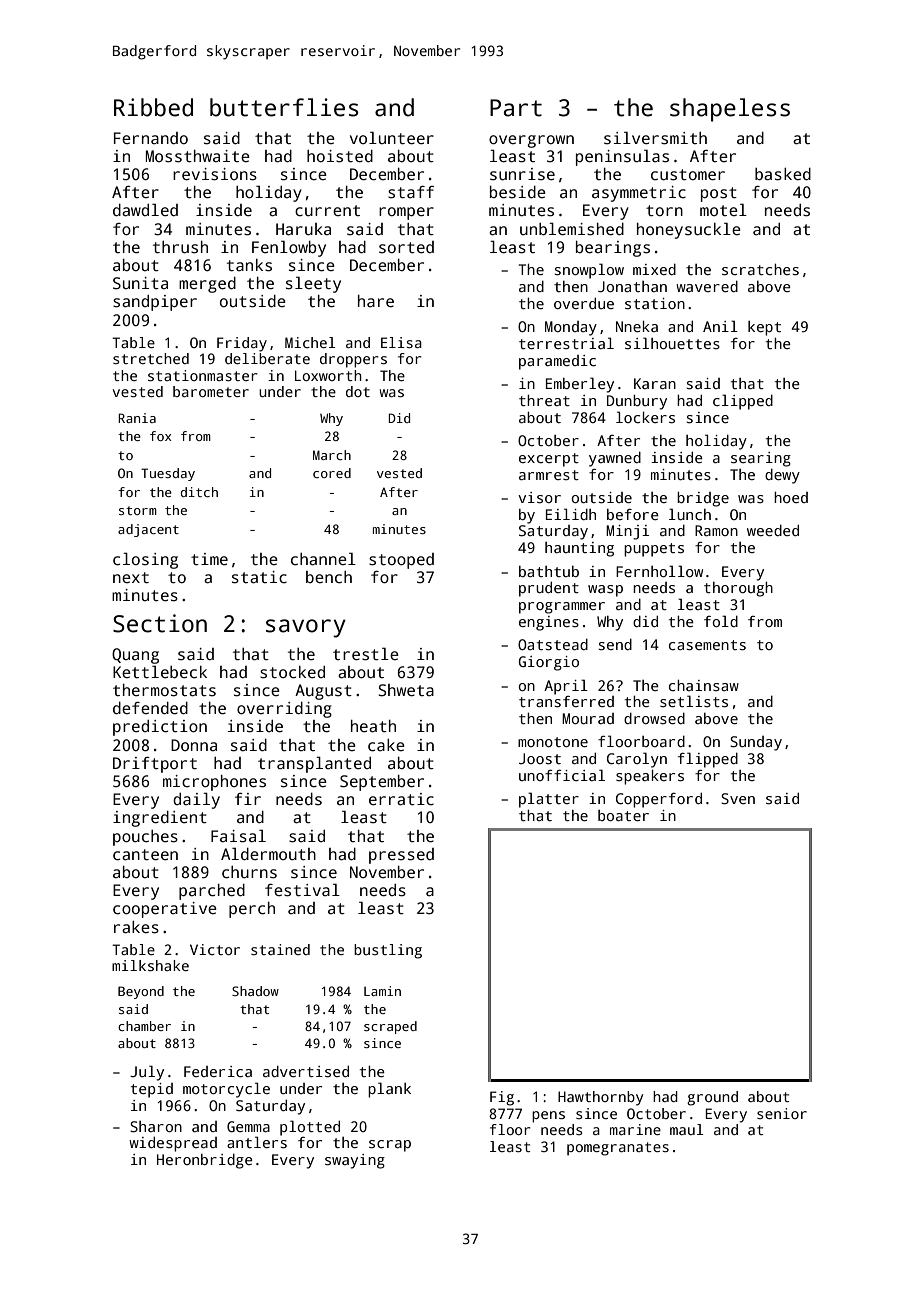 The width and height of the page is (924, 1311). I want to click on stretched, so click(151, 358).
